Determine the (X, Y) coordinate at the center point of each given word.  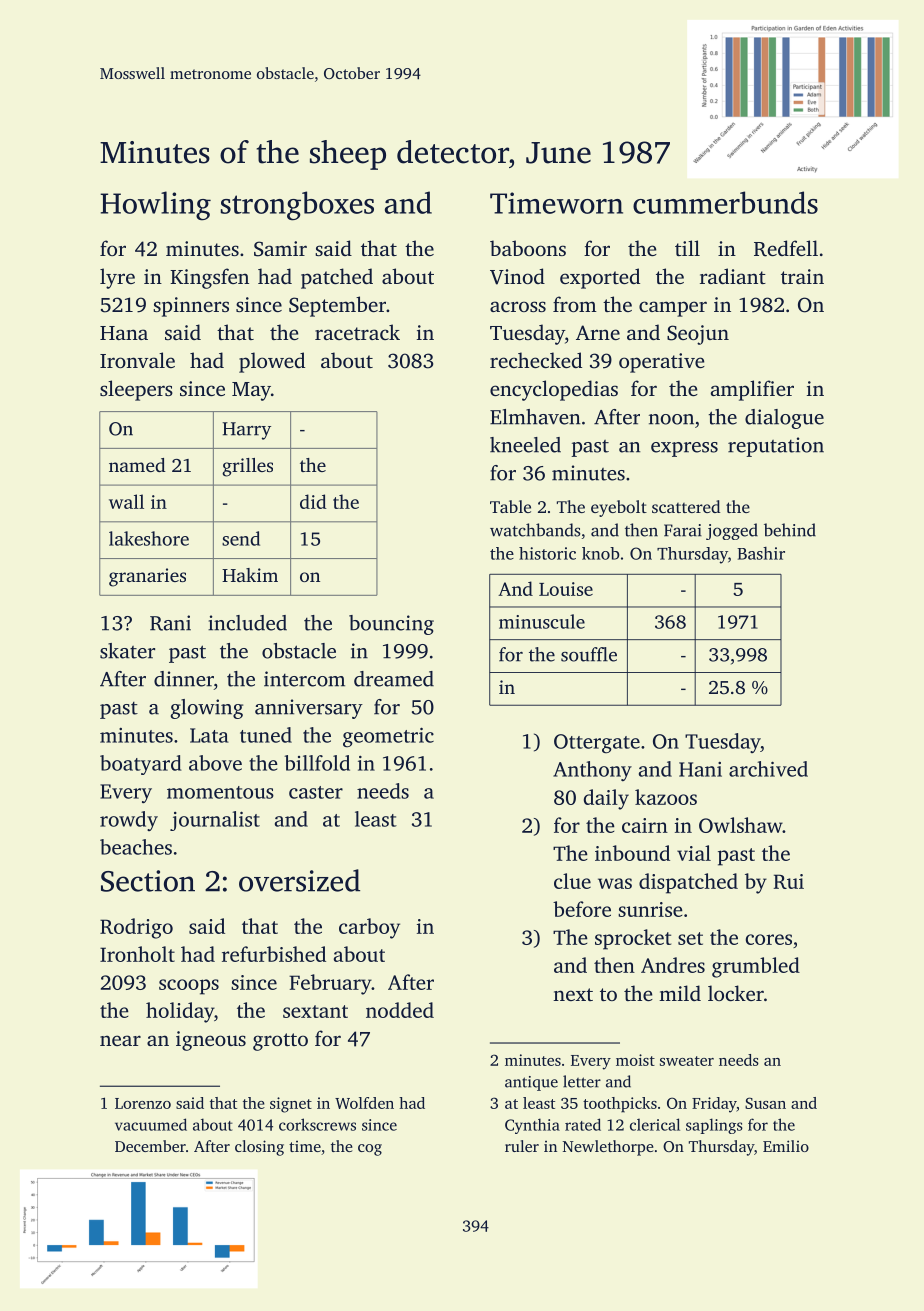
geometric (388, 737)
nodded (400, 1010)
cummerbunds (725, 202)
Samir (280, 249)
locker (736, 993)
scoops (189, 987)
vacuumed (151, 1124)
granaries (147, 577)
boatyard (141, 765)
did (313, 501)
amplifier (752, 390)
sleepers (136, 390)
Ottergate (597, 743)
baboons (528, 248)
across (518, 306)
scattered (686, 506)
